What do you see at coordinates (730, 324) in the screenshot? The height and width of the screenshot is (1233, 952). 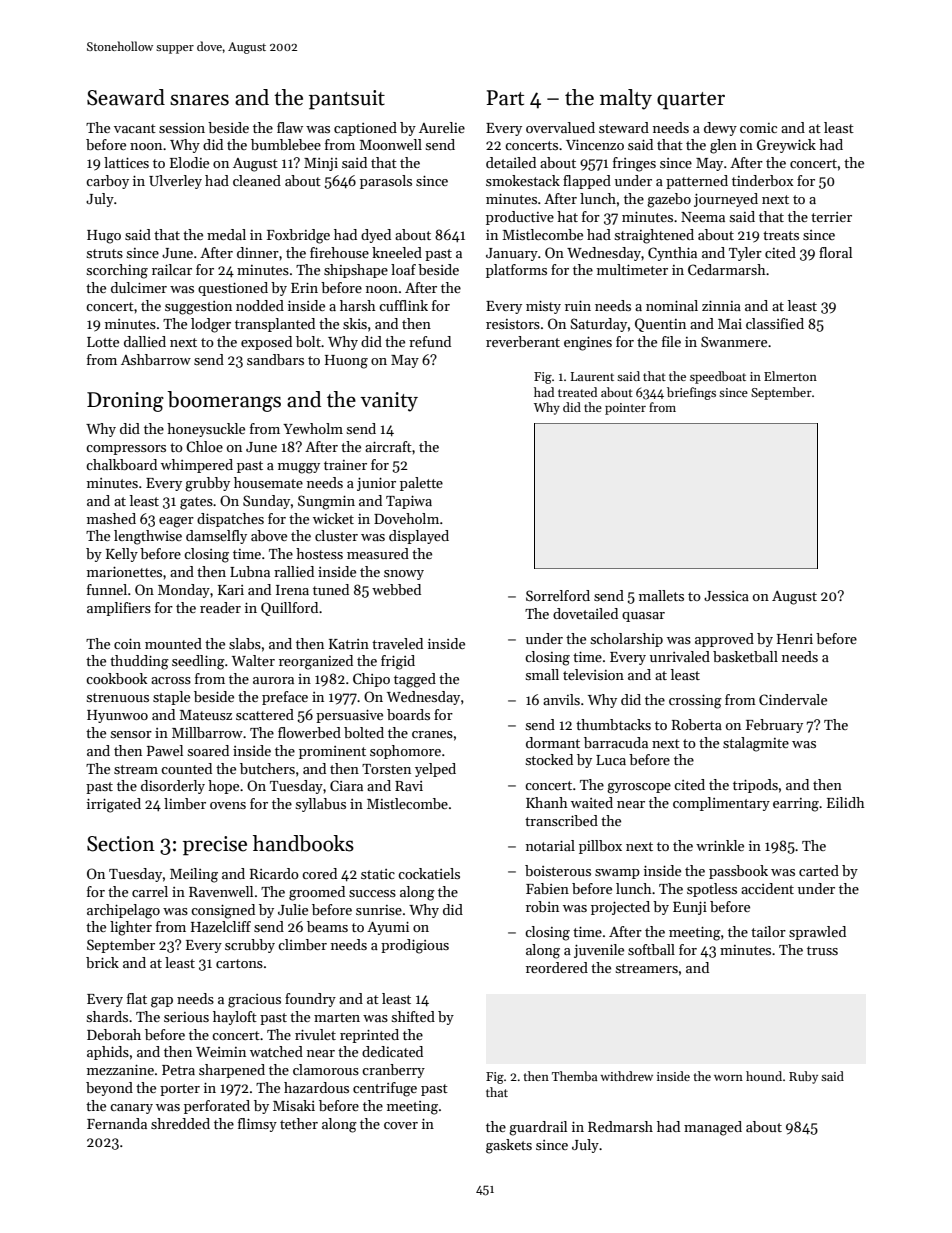 I see `Mai` at bounding box center [730, 324].
